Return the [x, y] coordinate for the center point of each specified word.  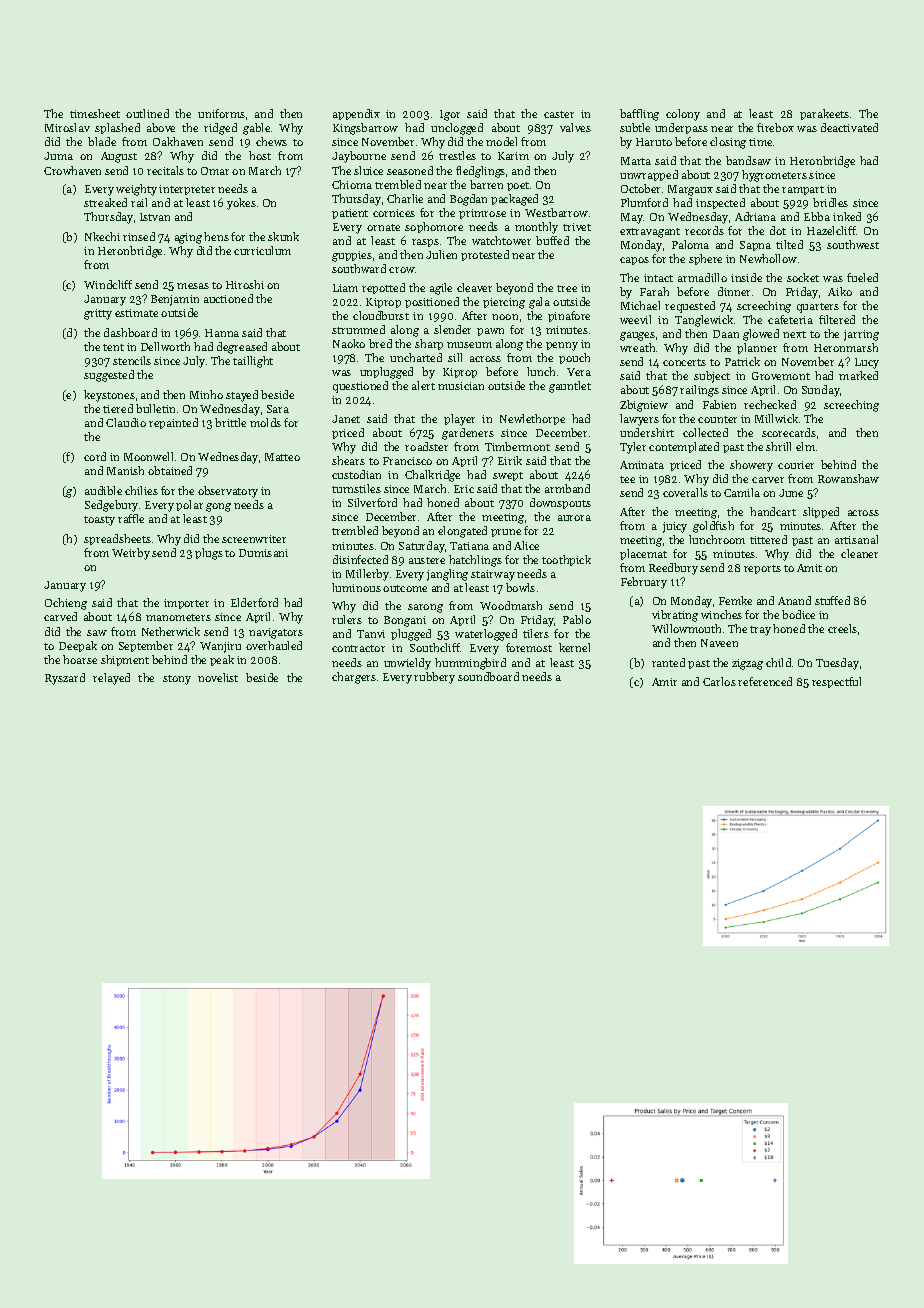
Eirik [510, 460]
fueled [862, 277]
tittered [768, 539]
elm [805, 446]
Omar [215, 171]
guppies [352, 256]
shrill [778, 446]
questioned [360, 387]
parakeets [824, 114]
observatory [228, 492]
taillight [253, 362]
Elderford [254, 602]
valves [575, 127]
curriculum [262, 250]
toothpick [566, 560]
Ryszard [65, 679]
